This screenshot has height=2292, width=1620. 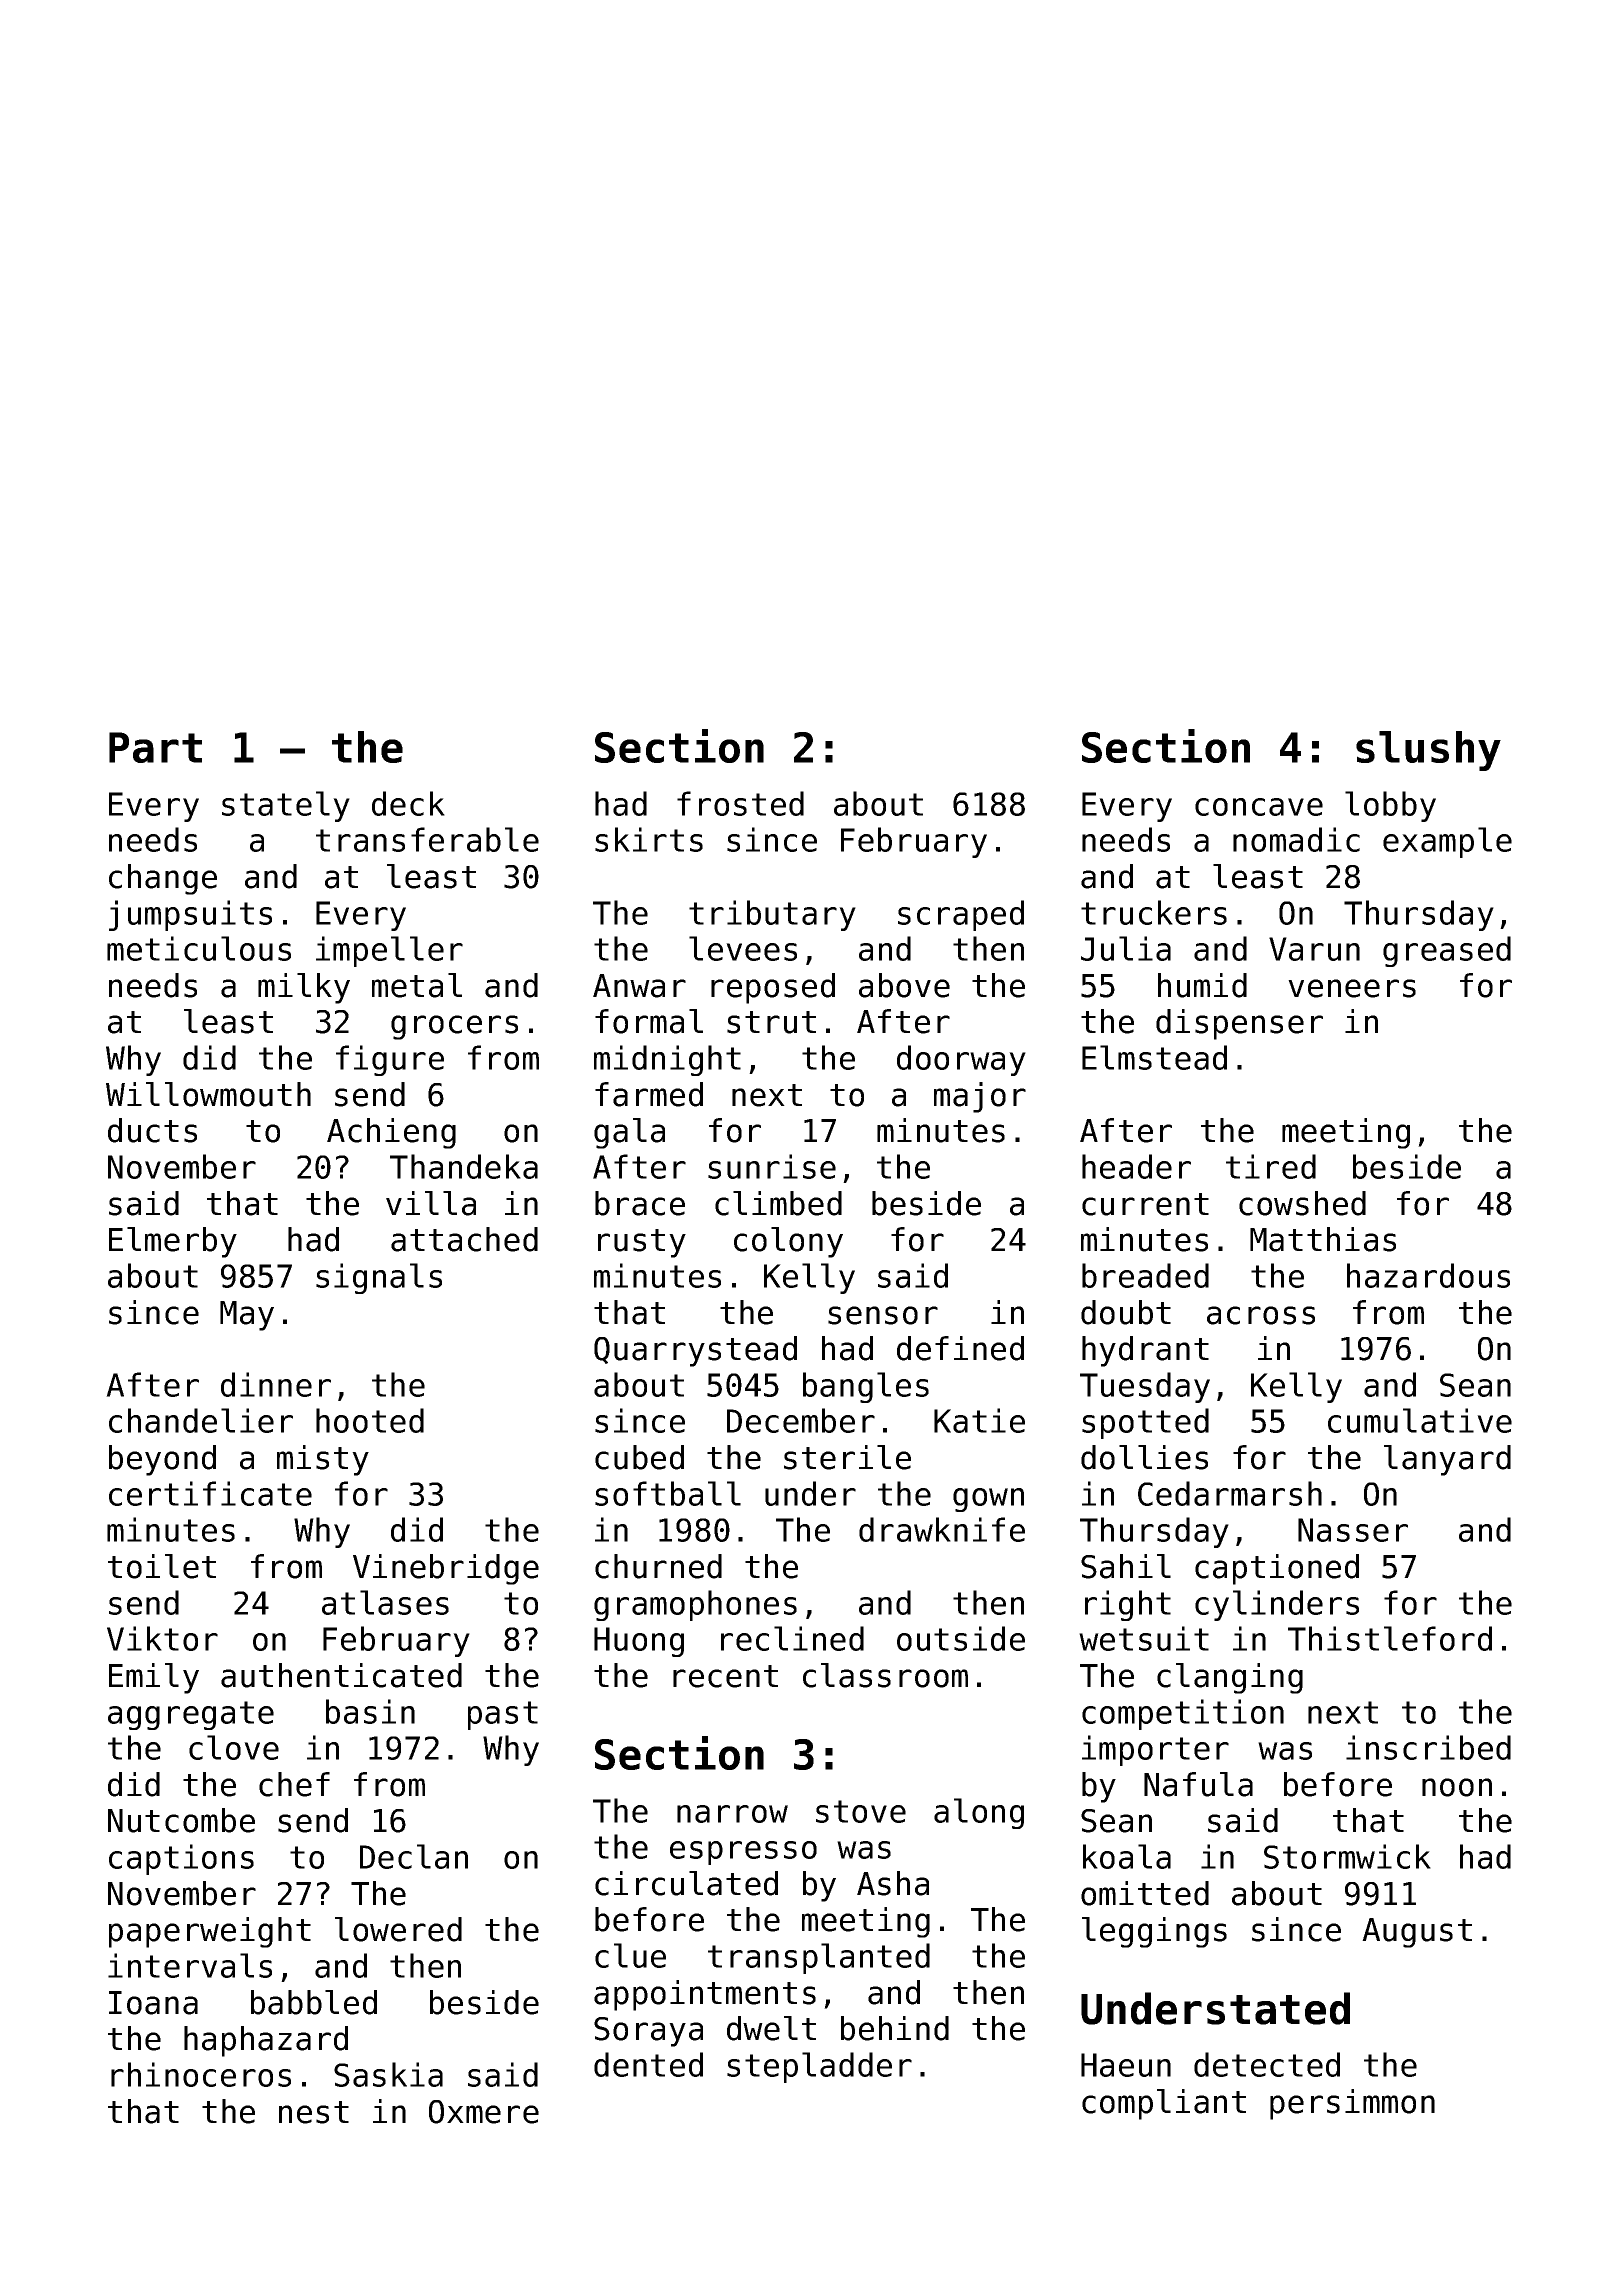 I want to click on August, so click(x=1417, y=1933).
